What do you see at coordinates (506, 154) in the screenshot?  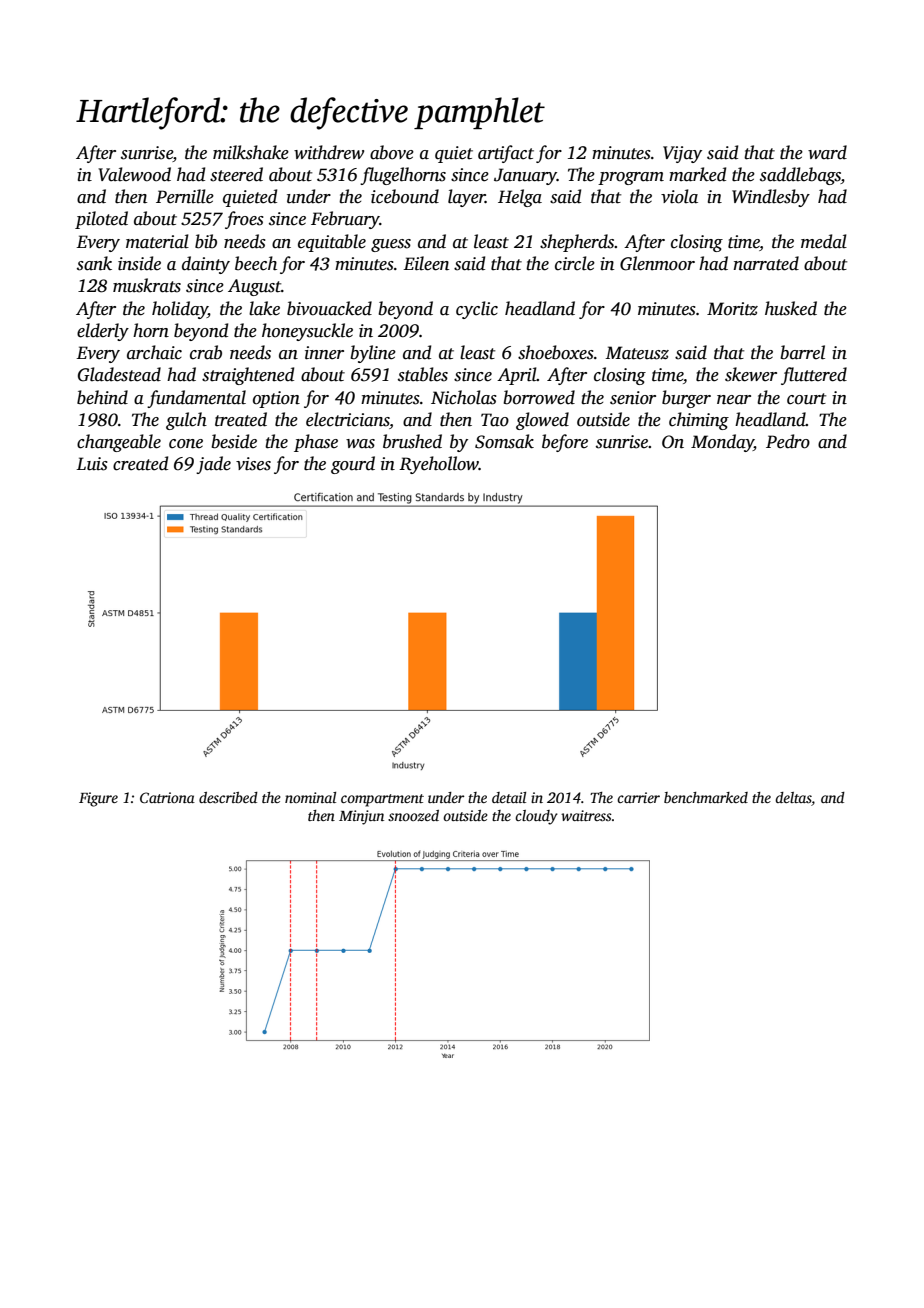 I see `artifact` at bounding box center [506, 154].
